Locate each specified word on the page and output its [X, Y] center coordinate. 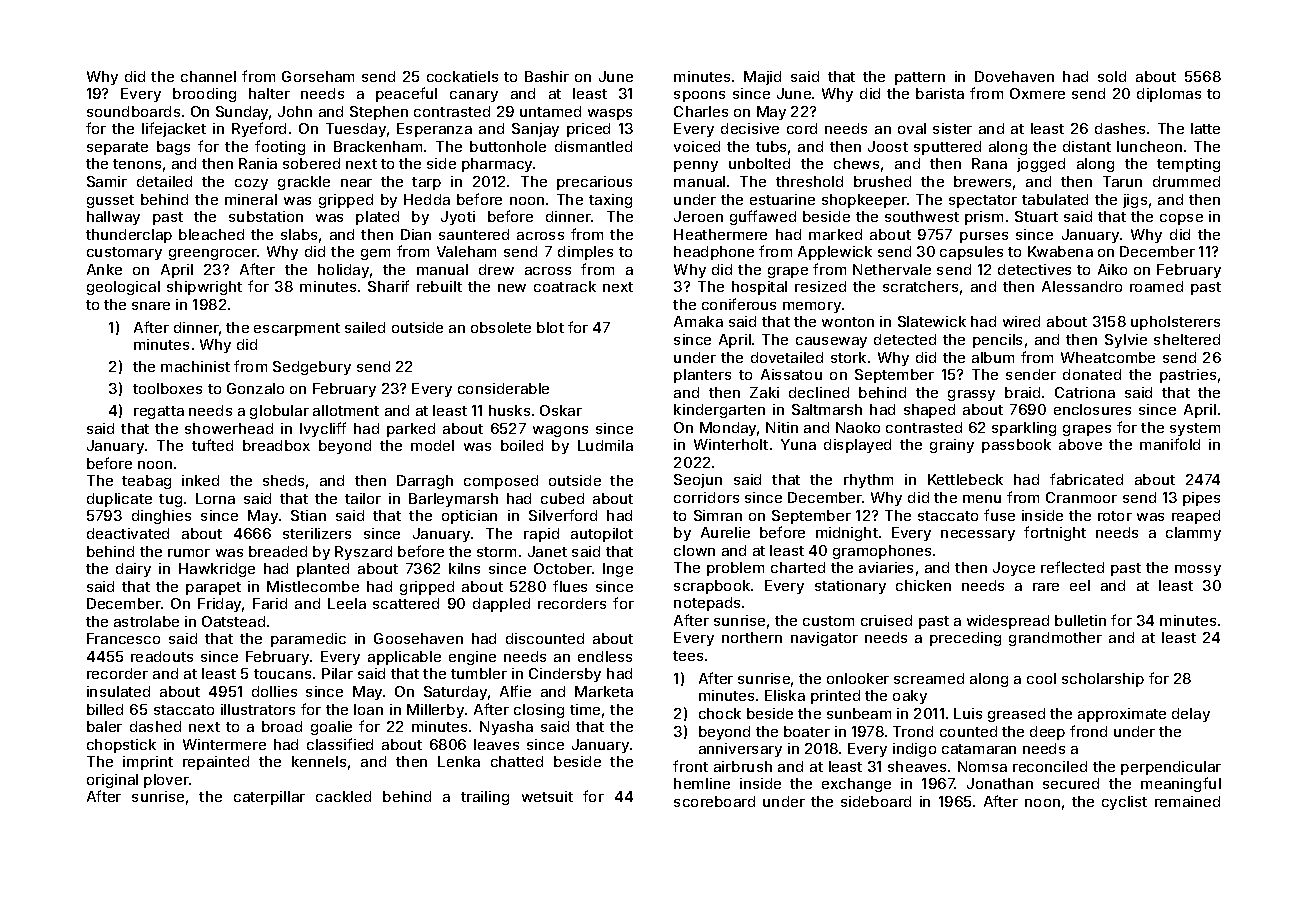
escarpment [297, 329]
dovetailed [787, 357]
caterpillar [269, 798]
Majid [762, 78]
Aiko [1112, 269]
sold [1112, 76]
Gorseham [318, 76]
